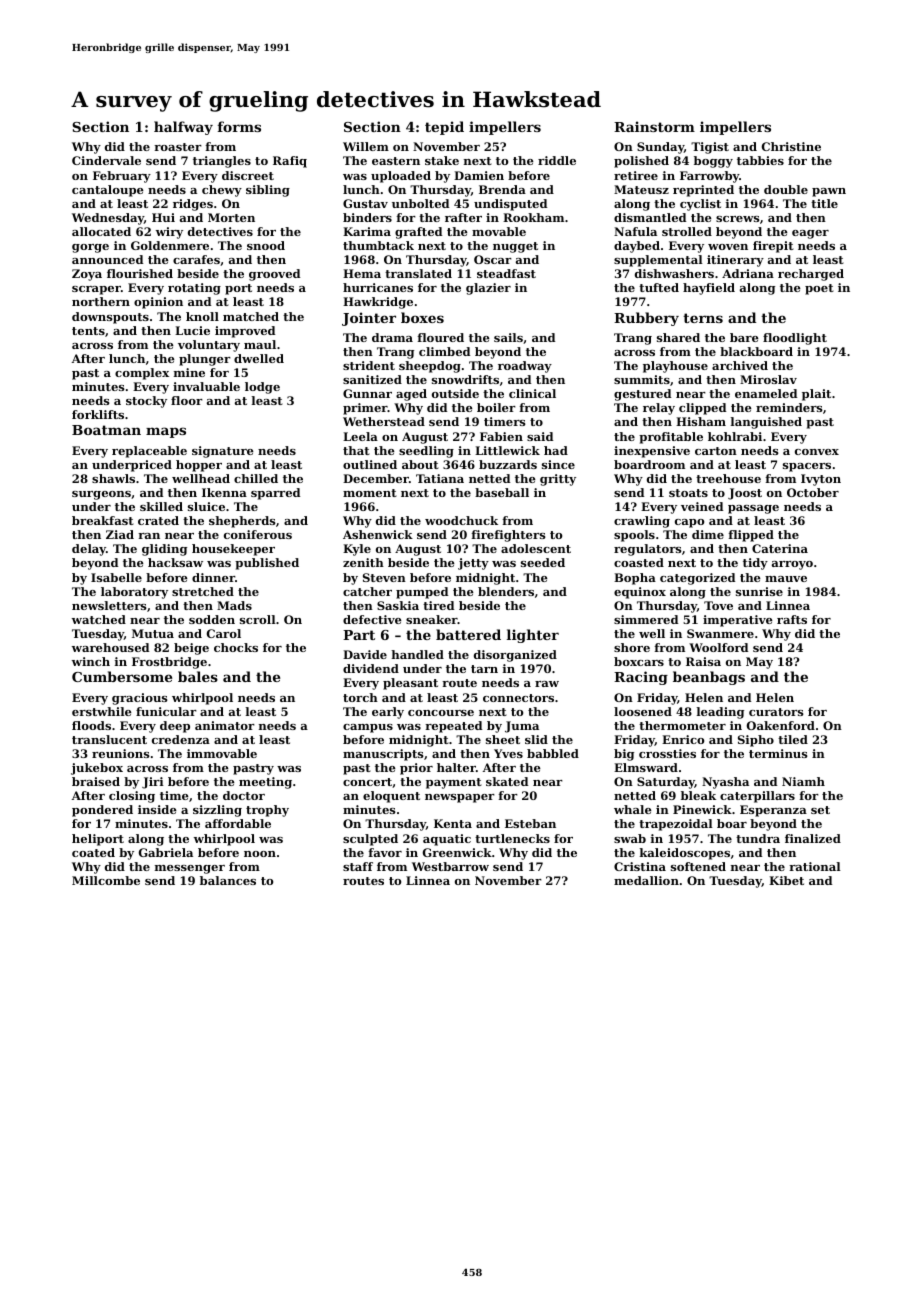 This image has width=924, height=1308. What do you see at coordinates (773, 247) in the image?
I see `firepit` at bounding box center [773, 247].
